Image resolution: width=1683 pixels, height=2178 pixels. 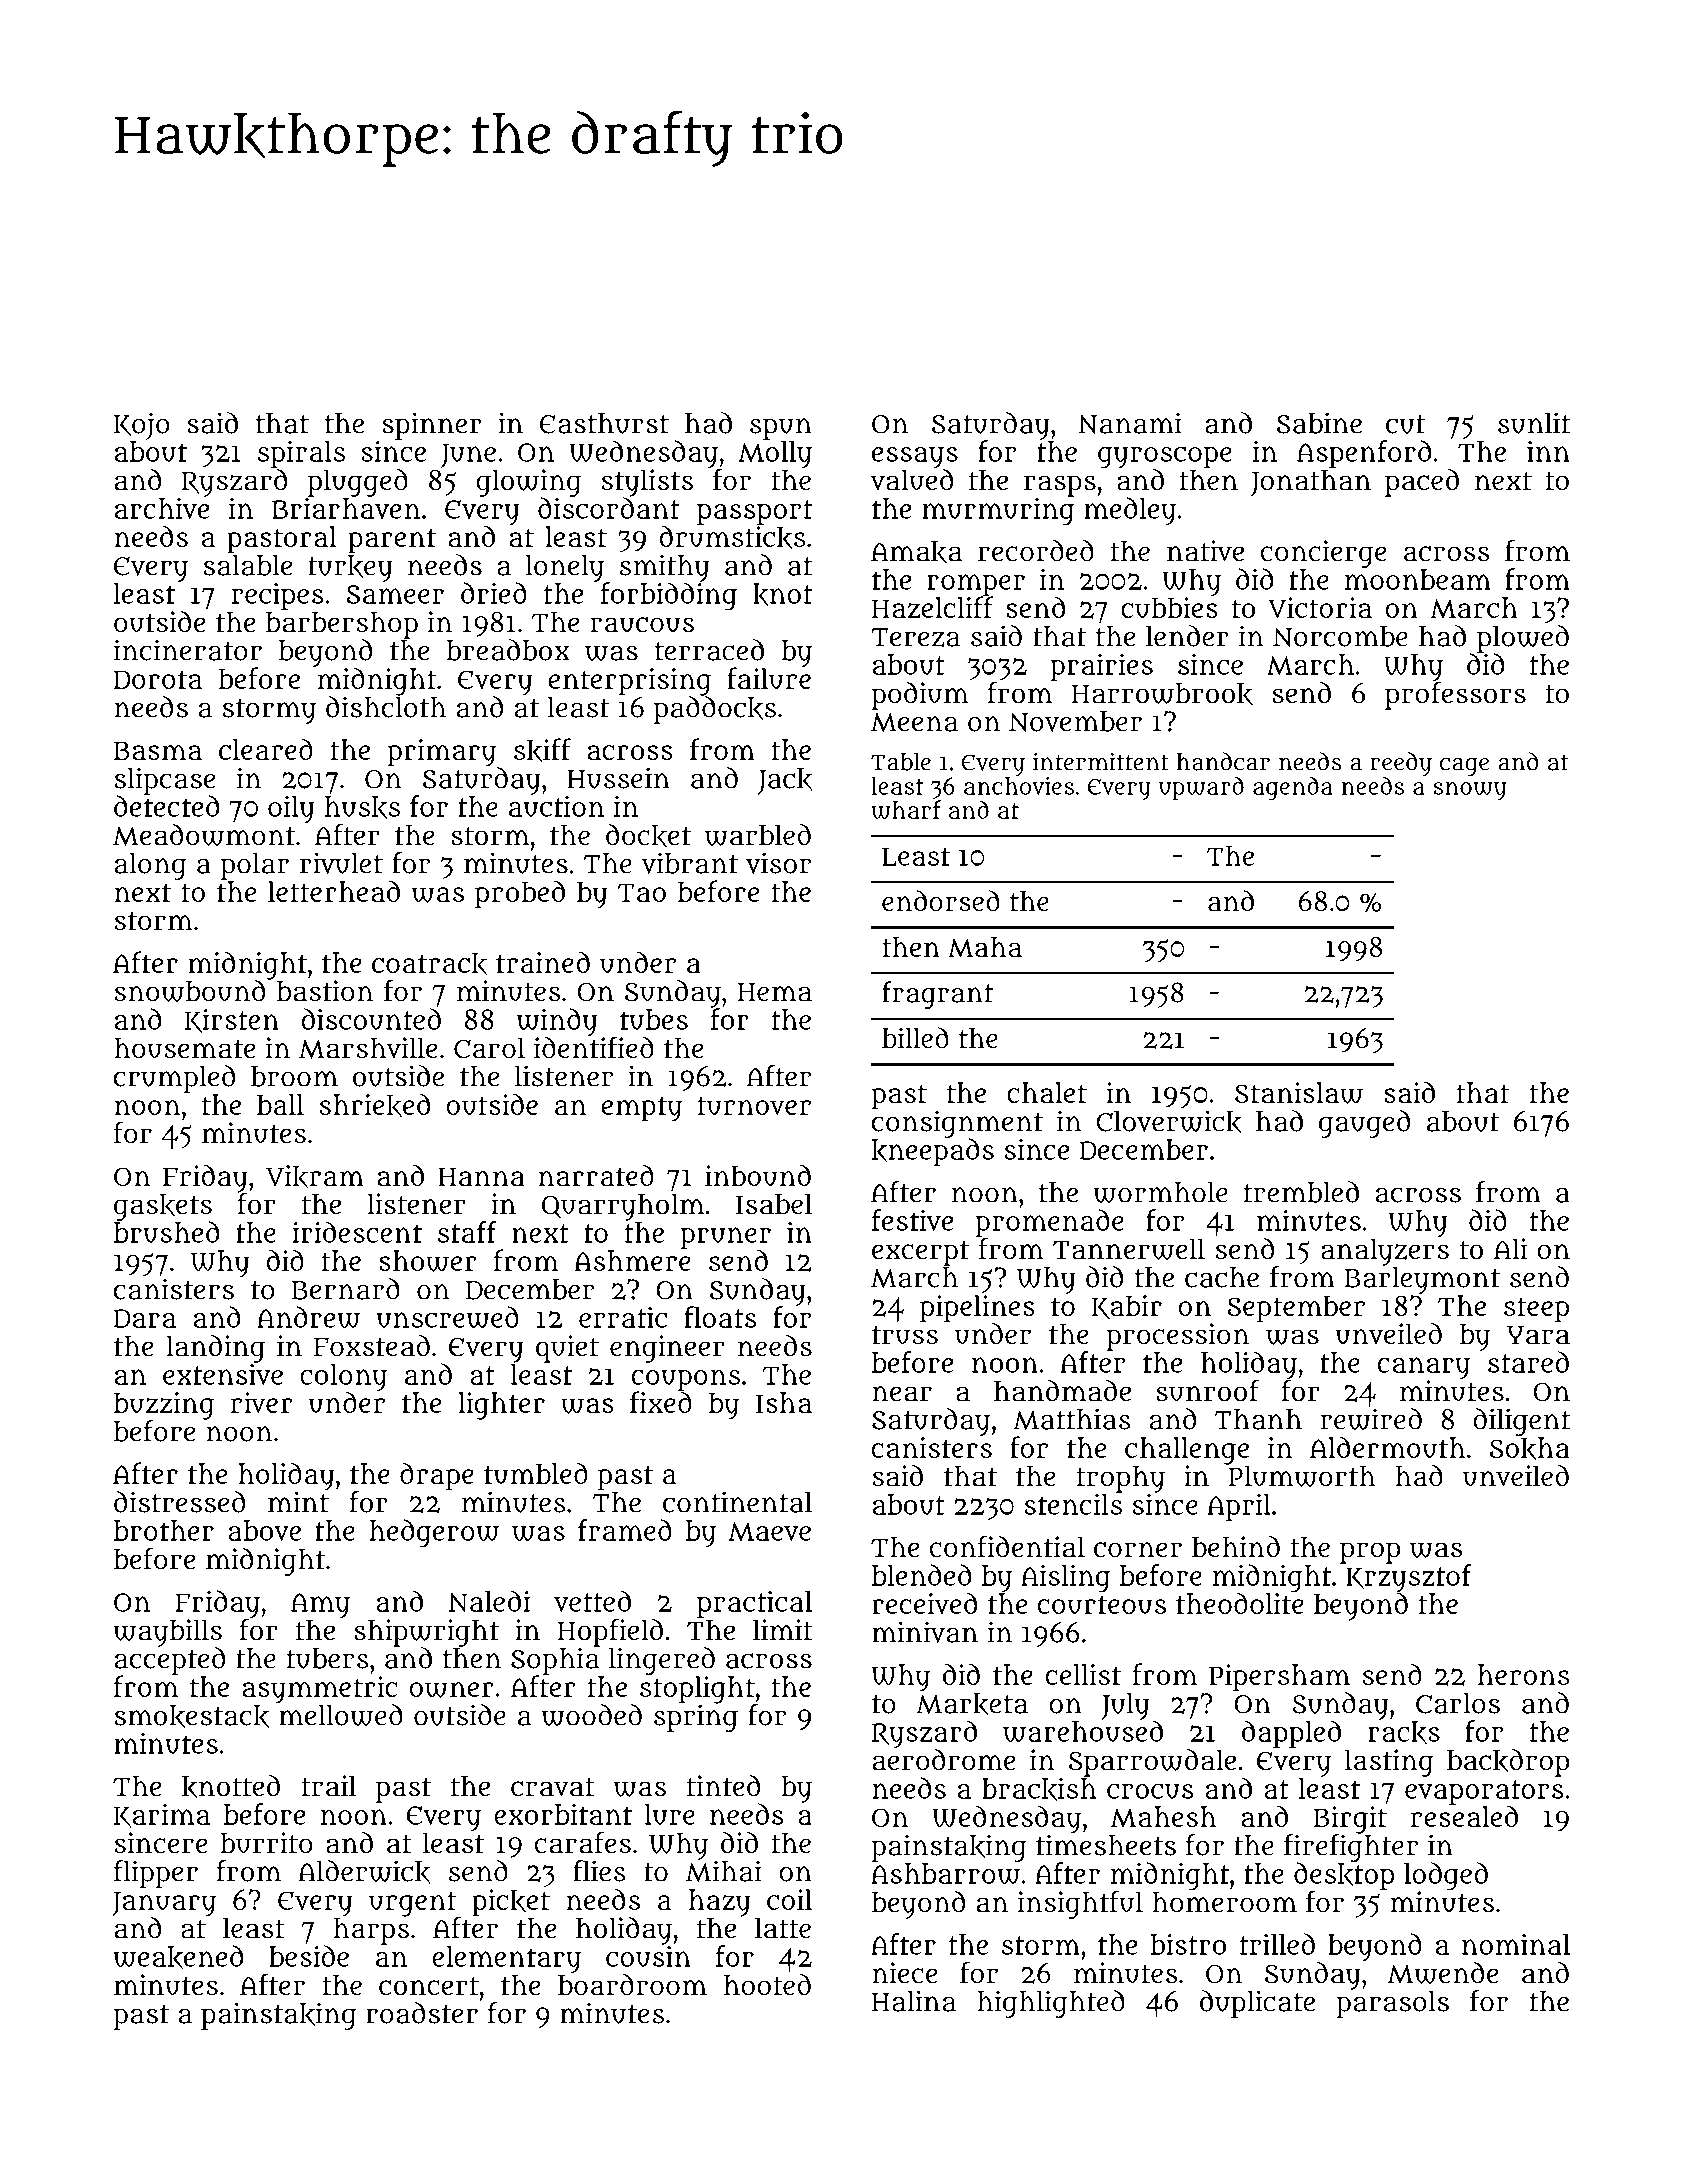 What do you see at coordinates (1405, 424) in the document?
I see `cut` at bounding box center [1405, 424].
